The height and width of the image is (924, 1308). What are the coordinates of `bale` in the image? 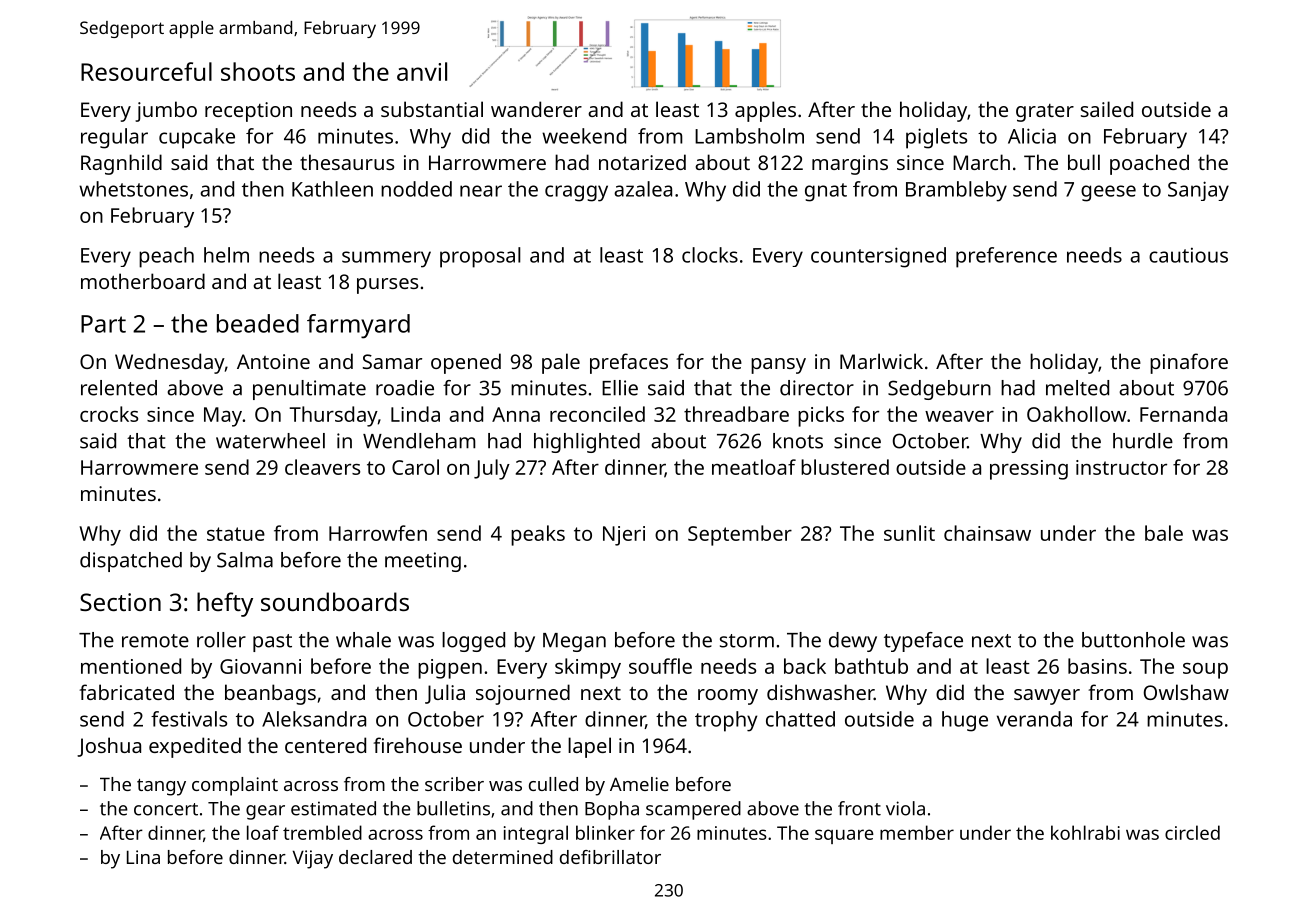 It's located at (1164, 533).
